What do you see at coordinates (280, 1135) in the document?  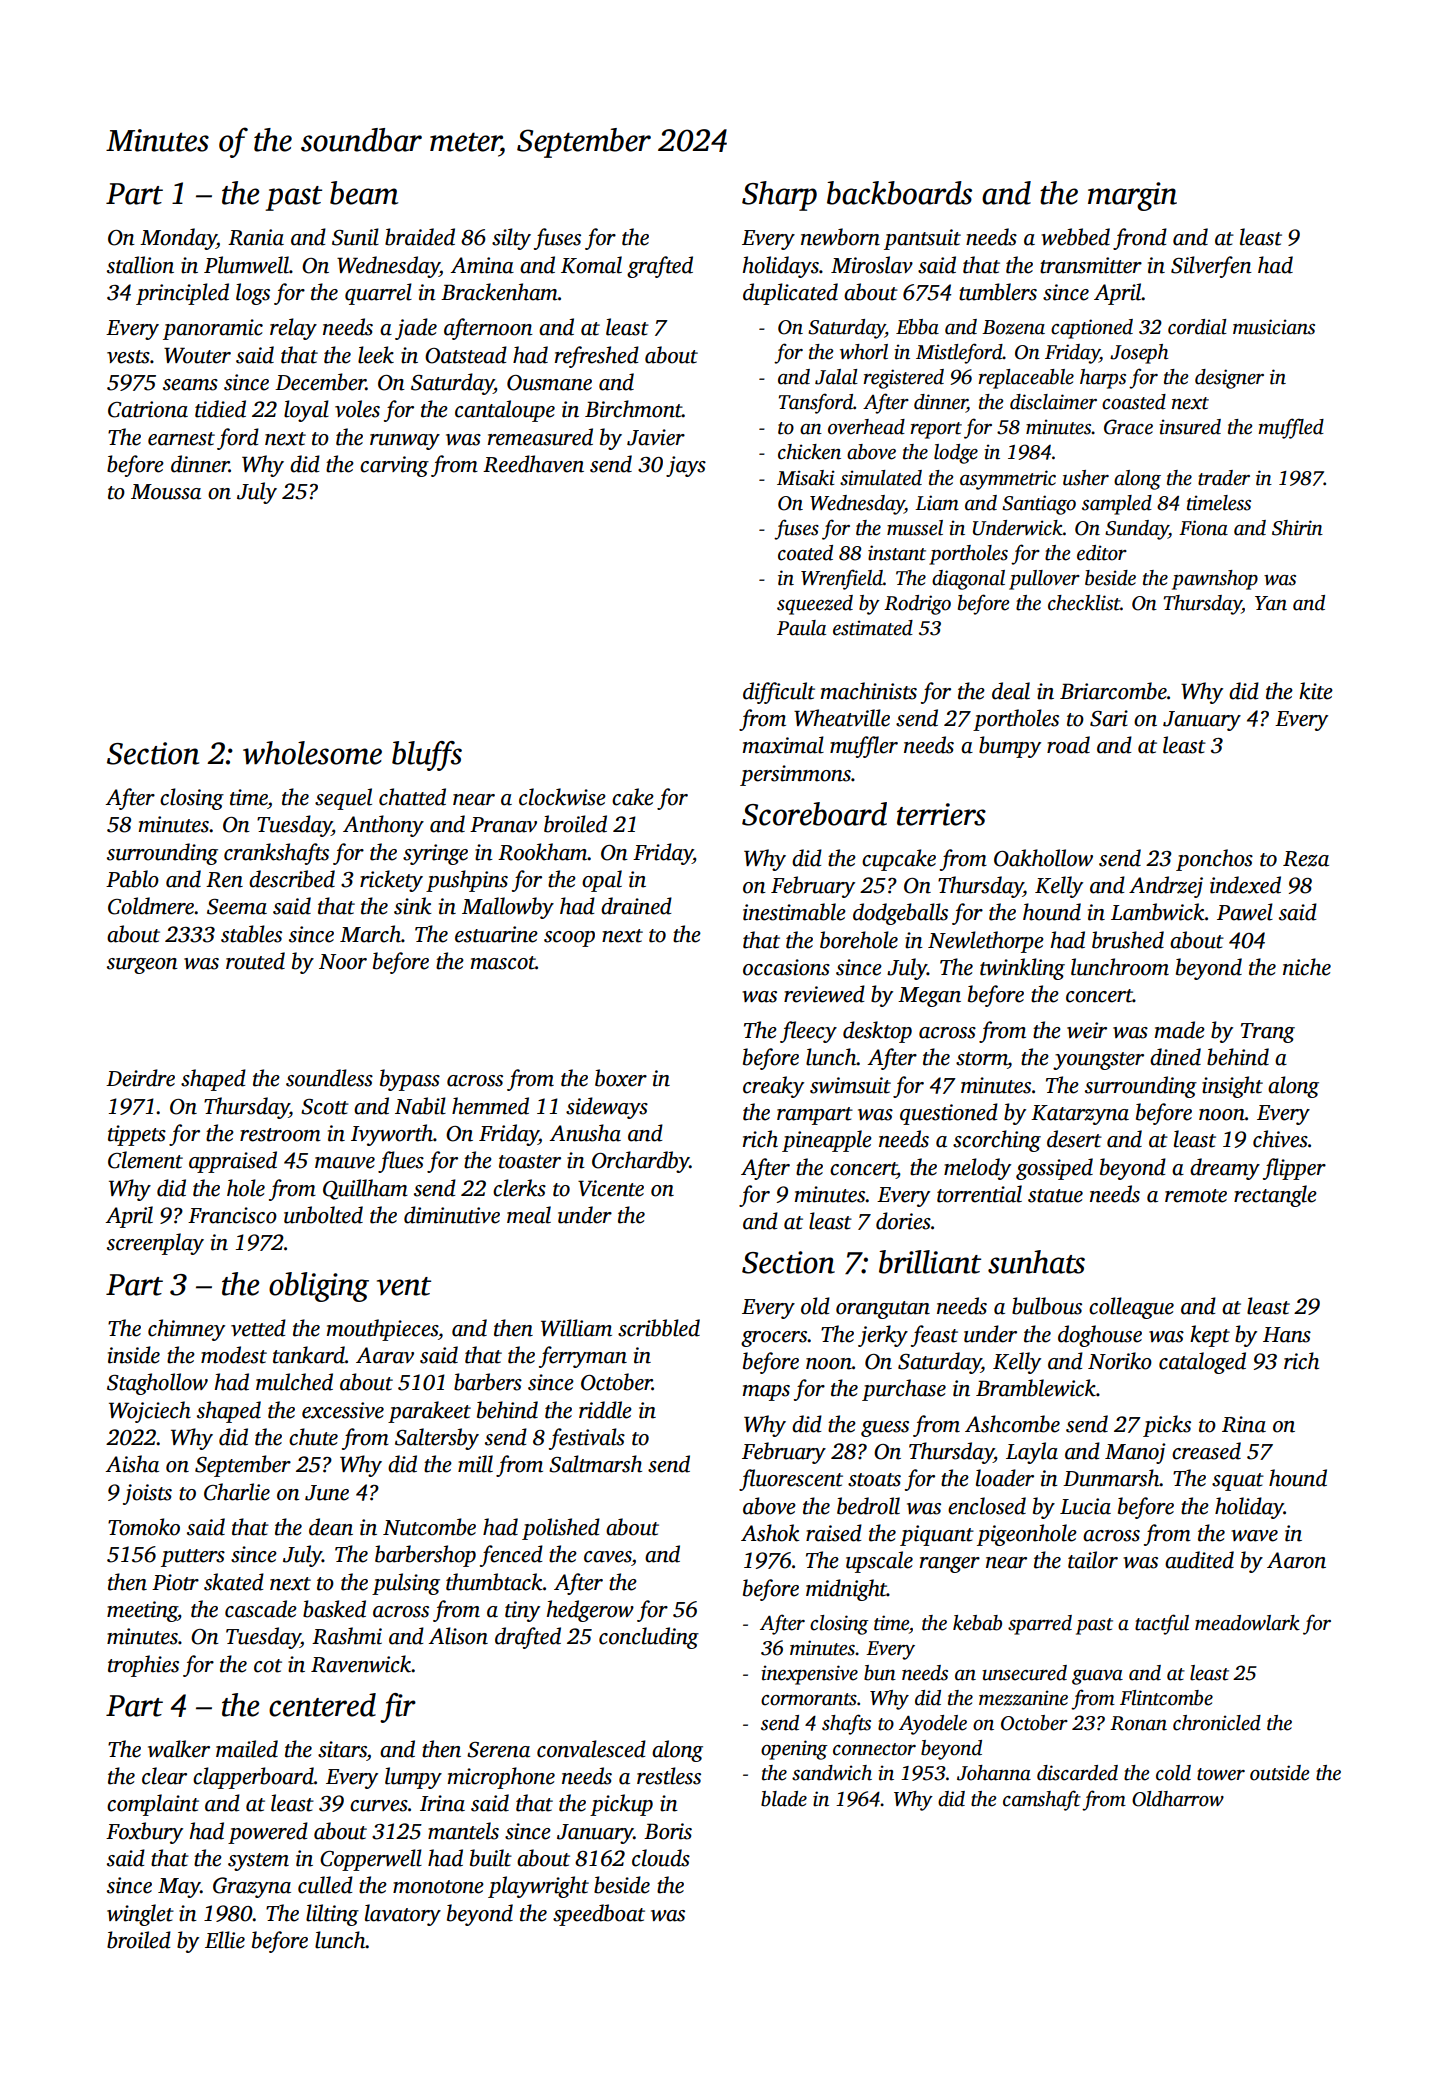 I see `restroom` at bounding box center [280, 1135].
